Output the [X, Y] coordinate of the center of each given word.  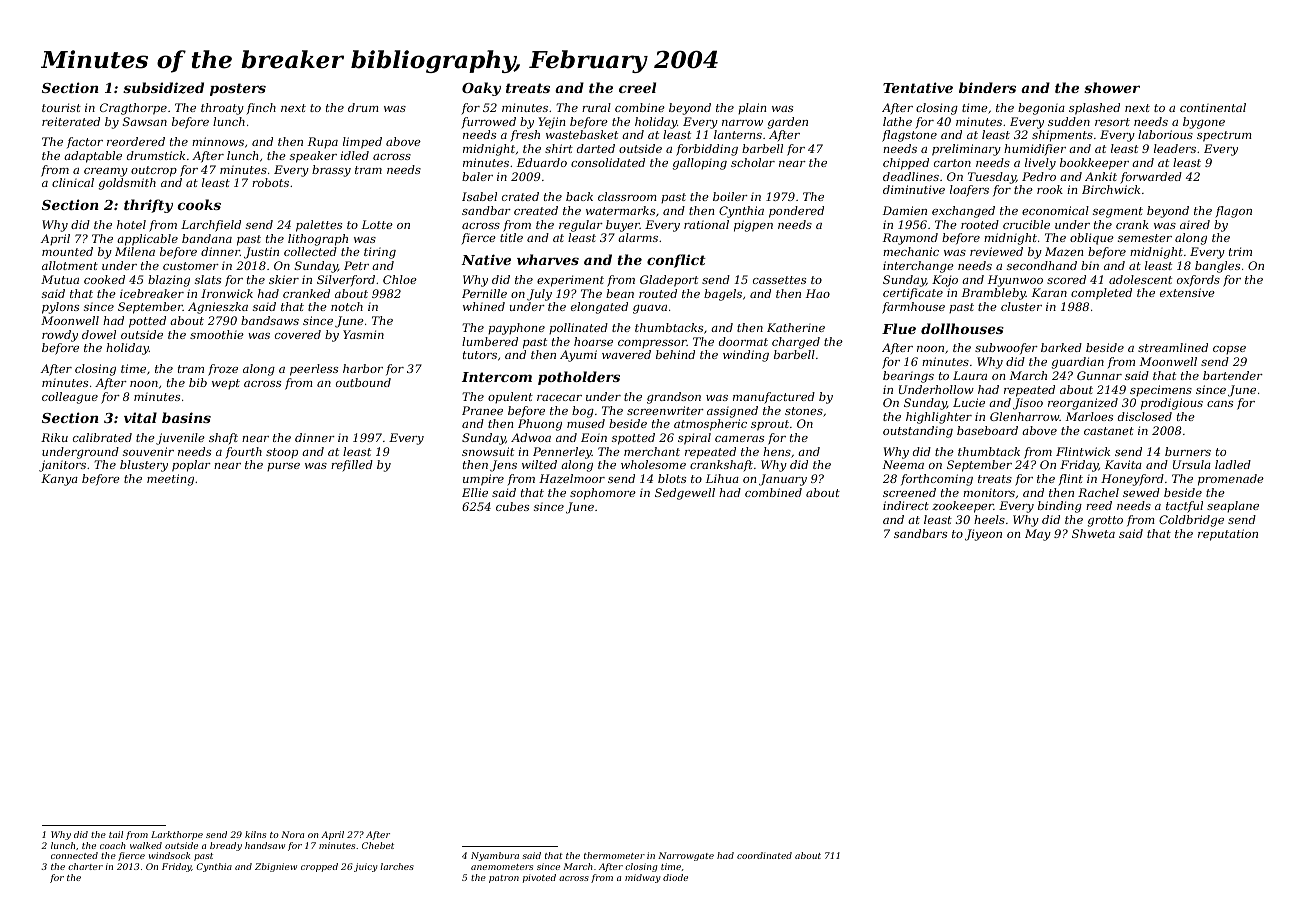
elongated [599, 308]
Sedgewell [685, 494]
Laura [970, 375]
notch [347, 306]
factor [85, 142]
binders [987, 87]
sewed [1141, 492]
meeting [170, 480]
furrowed [488, 123]
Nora [292, 834]
